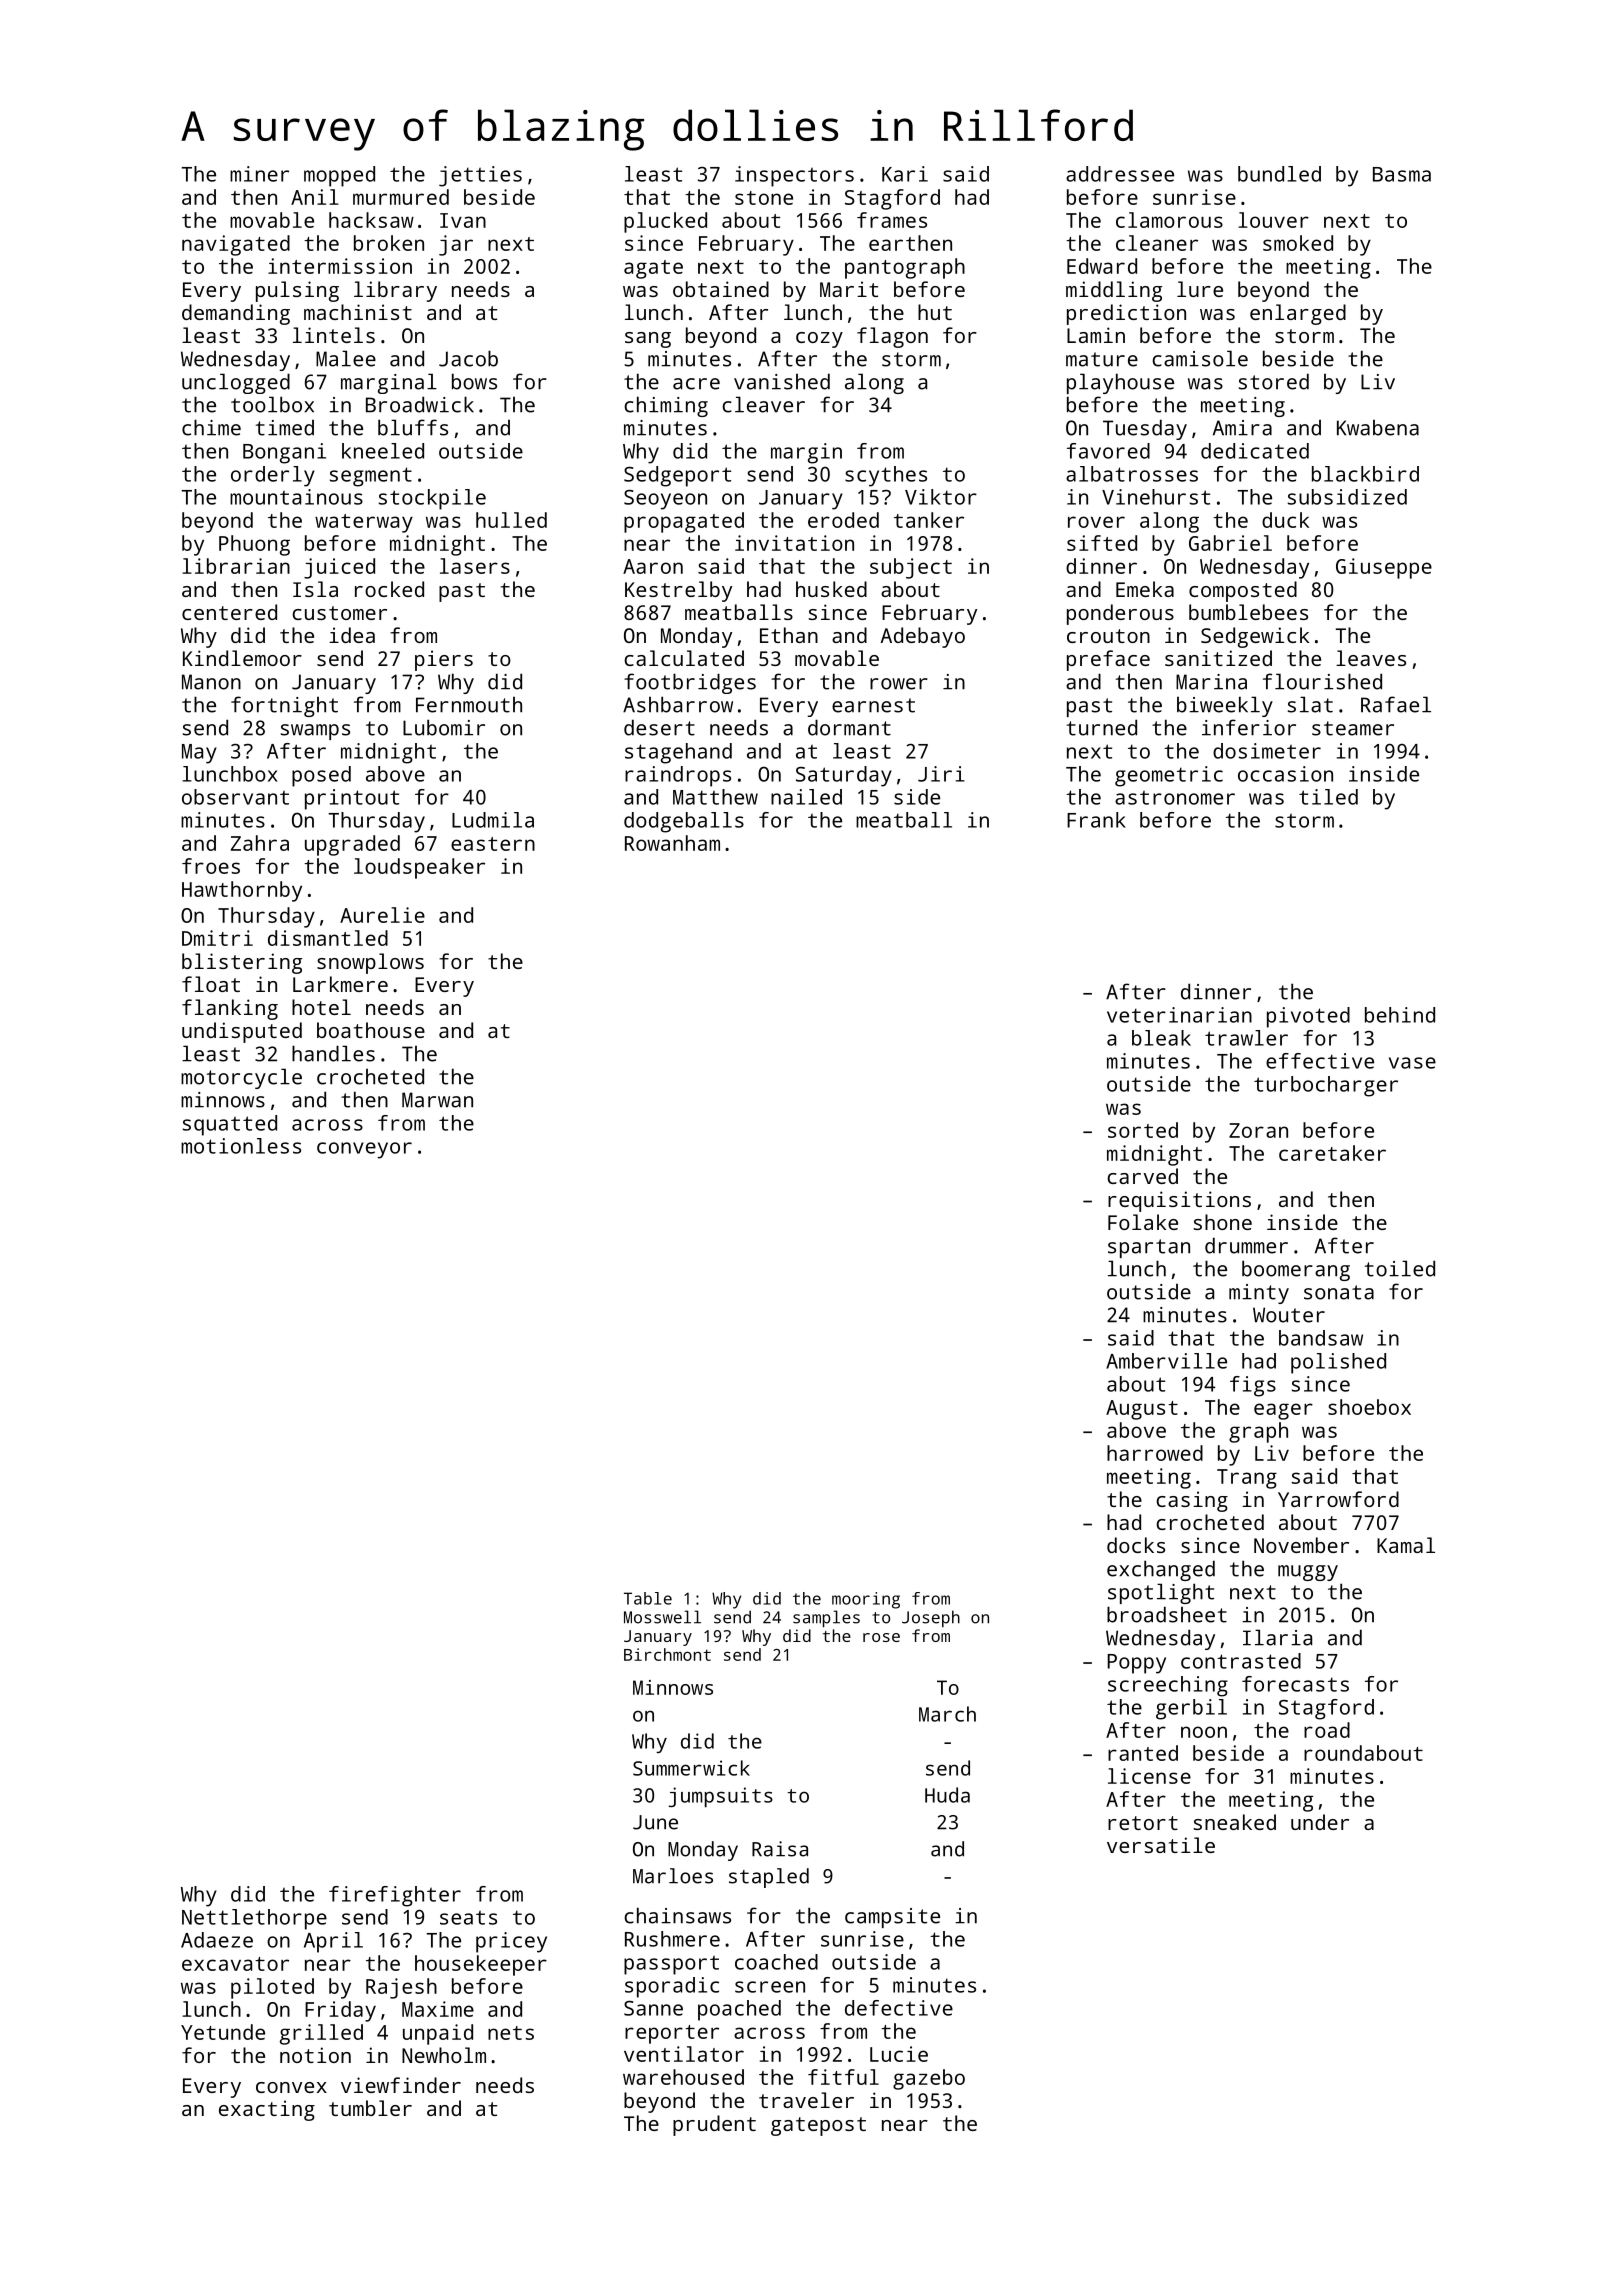  Describe the element at coordinates (333, 1942) in the screenshot. I see `April` at that location.
